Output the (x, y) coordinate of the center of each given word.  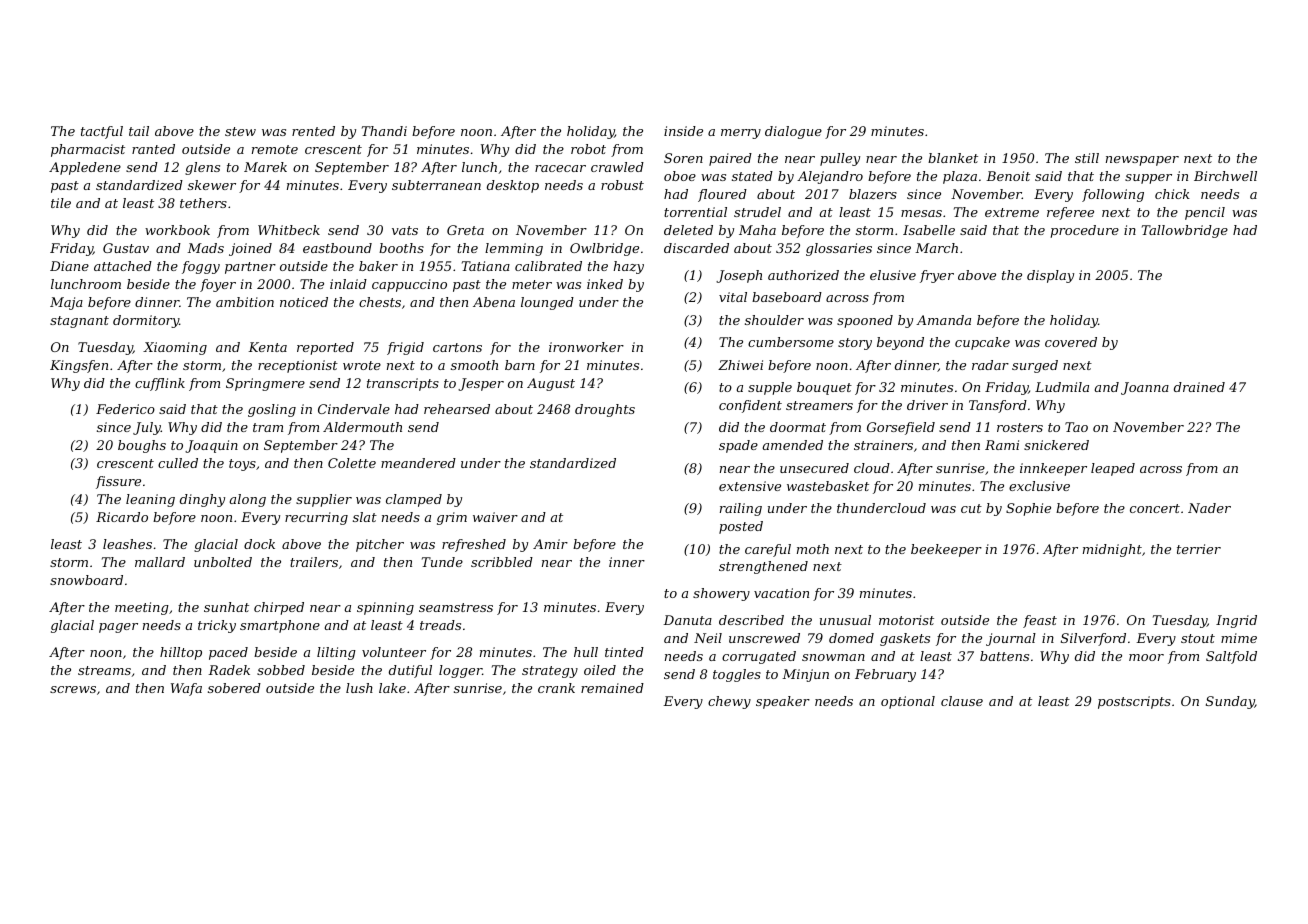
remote (275, 149)
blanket (953, 158)
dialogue (793, 132)
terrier (1199, 549)
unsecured (814, 468)
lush (359, 688)
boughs (142, 446)
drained (1199, 387)
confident (750, 406)
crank (556, 688)
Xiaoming (175, 348)
